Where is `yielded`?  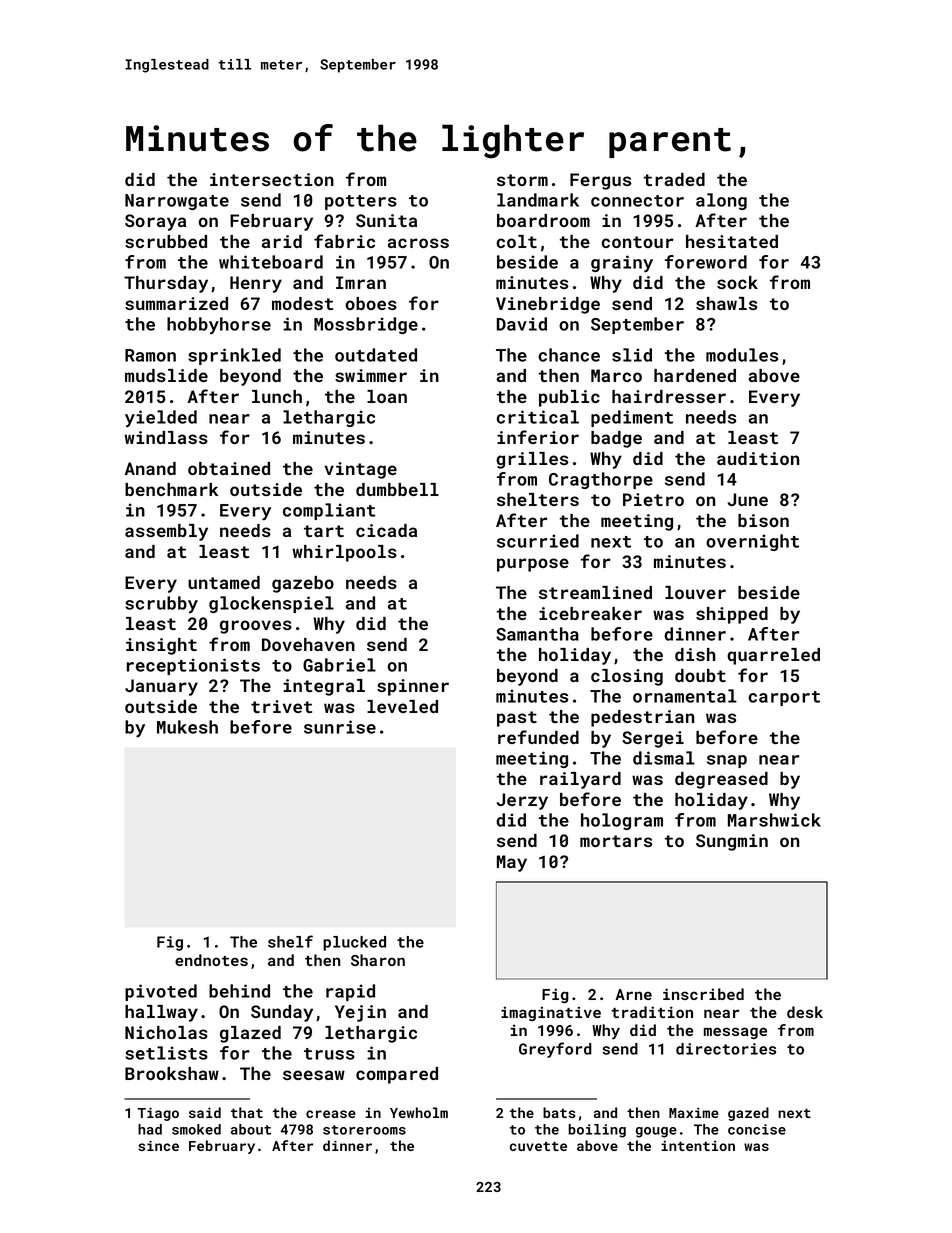 yielded is located at coordinates (161, 418).
